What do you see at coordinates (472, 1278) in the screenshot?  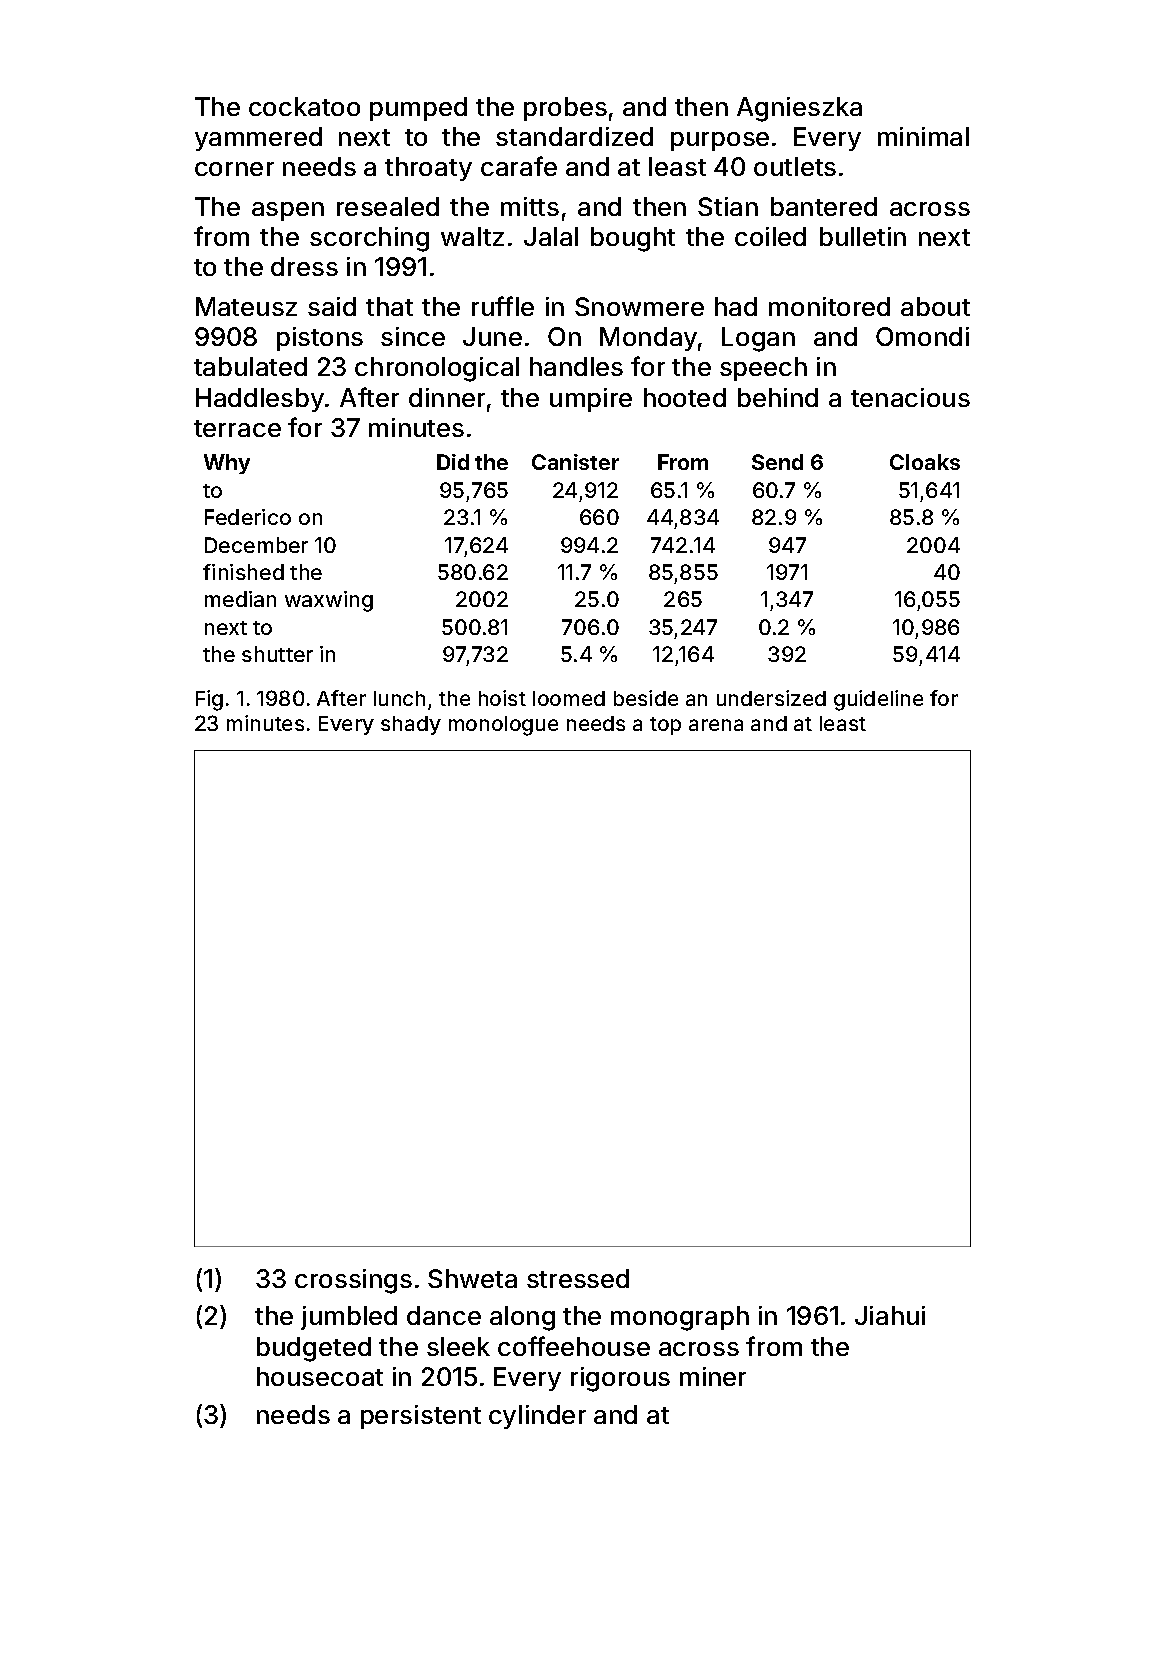 I see `Shweta` at bounding box center [472, 1278].
